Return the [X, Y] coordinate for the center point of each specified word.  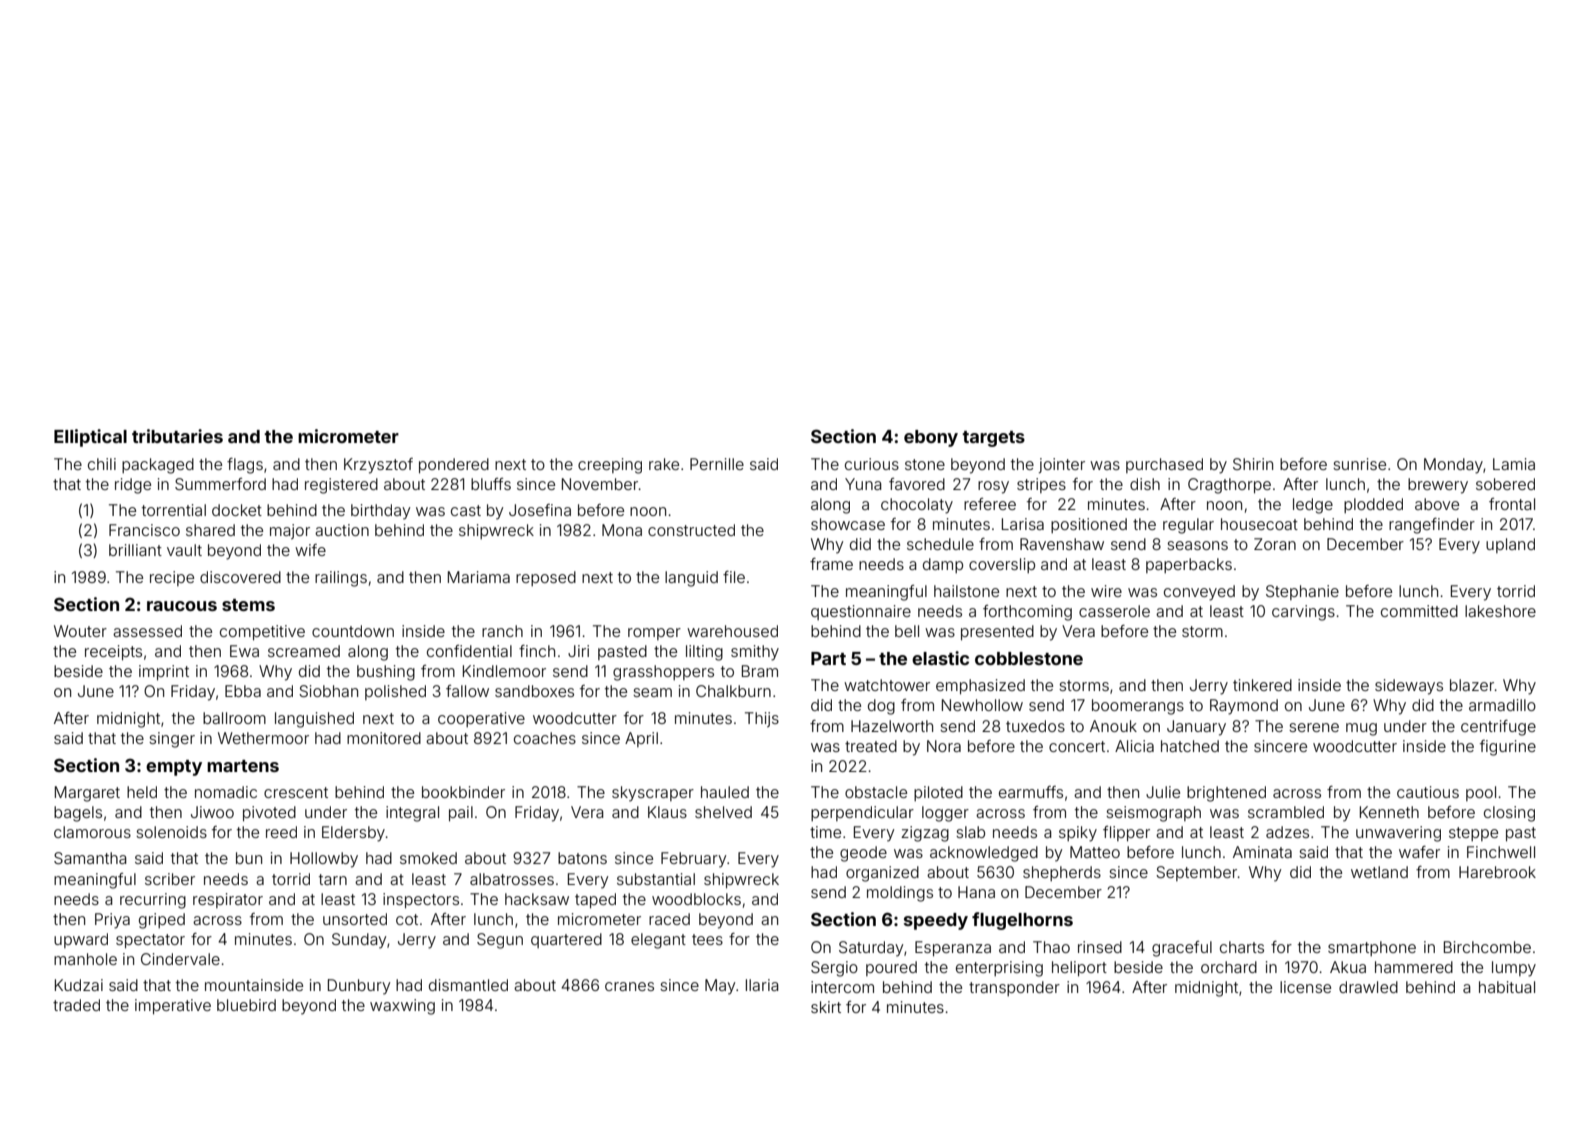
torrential [174, 510]
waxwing [402, 1007]
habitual [1507, 987]
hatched [1190, 746]
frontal [1512, 504]
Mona [622, 530]
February [693, 860]
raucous [182, 606]
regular [1188, 526]
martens [243, 766]
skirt [826, 1007]
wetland [1379, 872]
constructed [691, 530]
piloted [938, 793]
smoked [428, 858]
